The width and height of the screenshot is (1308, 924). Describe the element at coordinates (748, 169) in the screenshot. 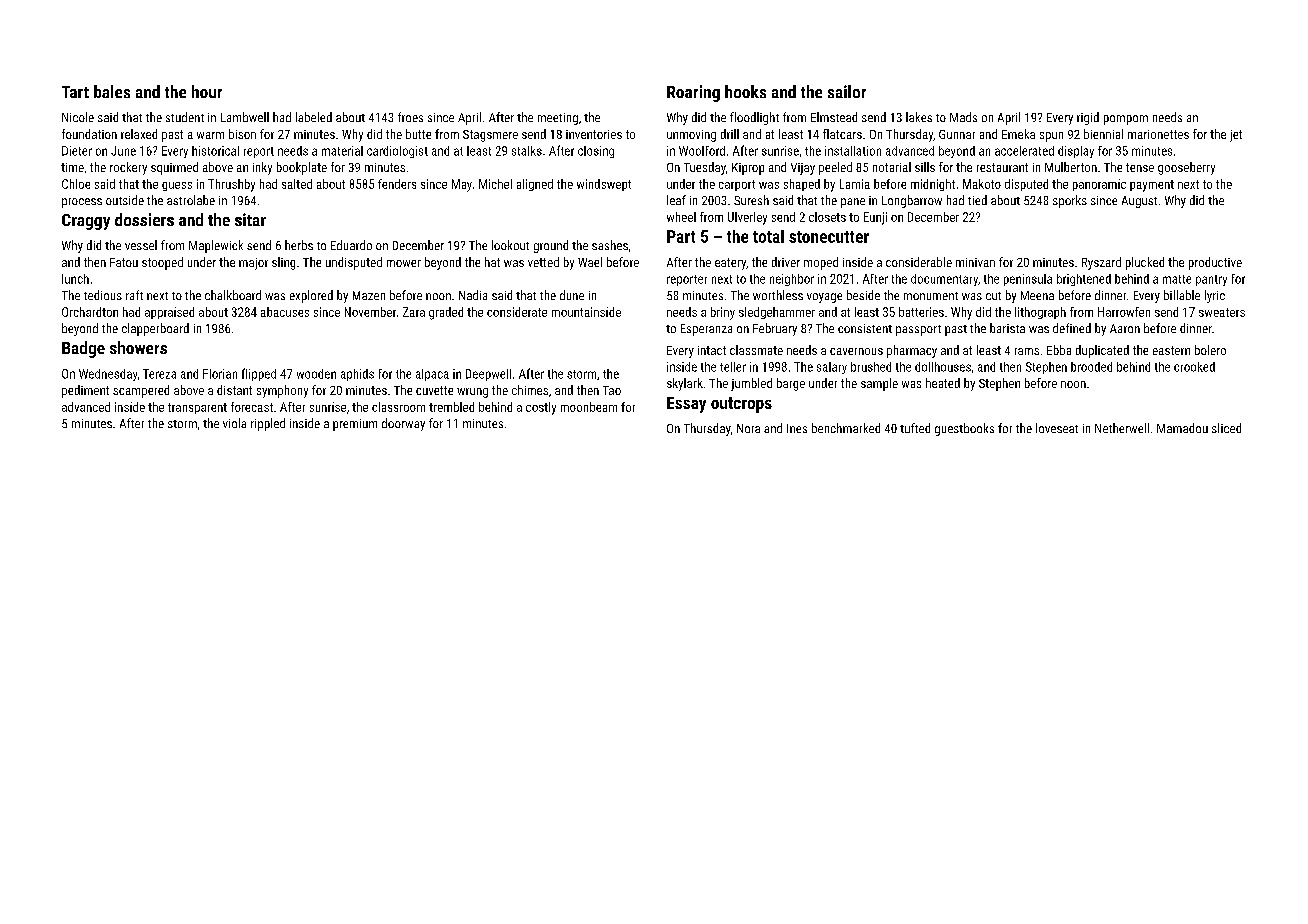

I see `Kiprop` at that location.
